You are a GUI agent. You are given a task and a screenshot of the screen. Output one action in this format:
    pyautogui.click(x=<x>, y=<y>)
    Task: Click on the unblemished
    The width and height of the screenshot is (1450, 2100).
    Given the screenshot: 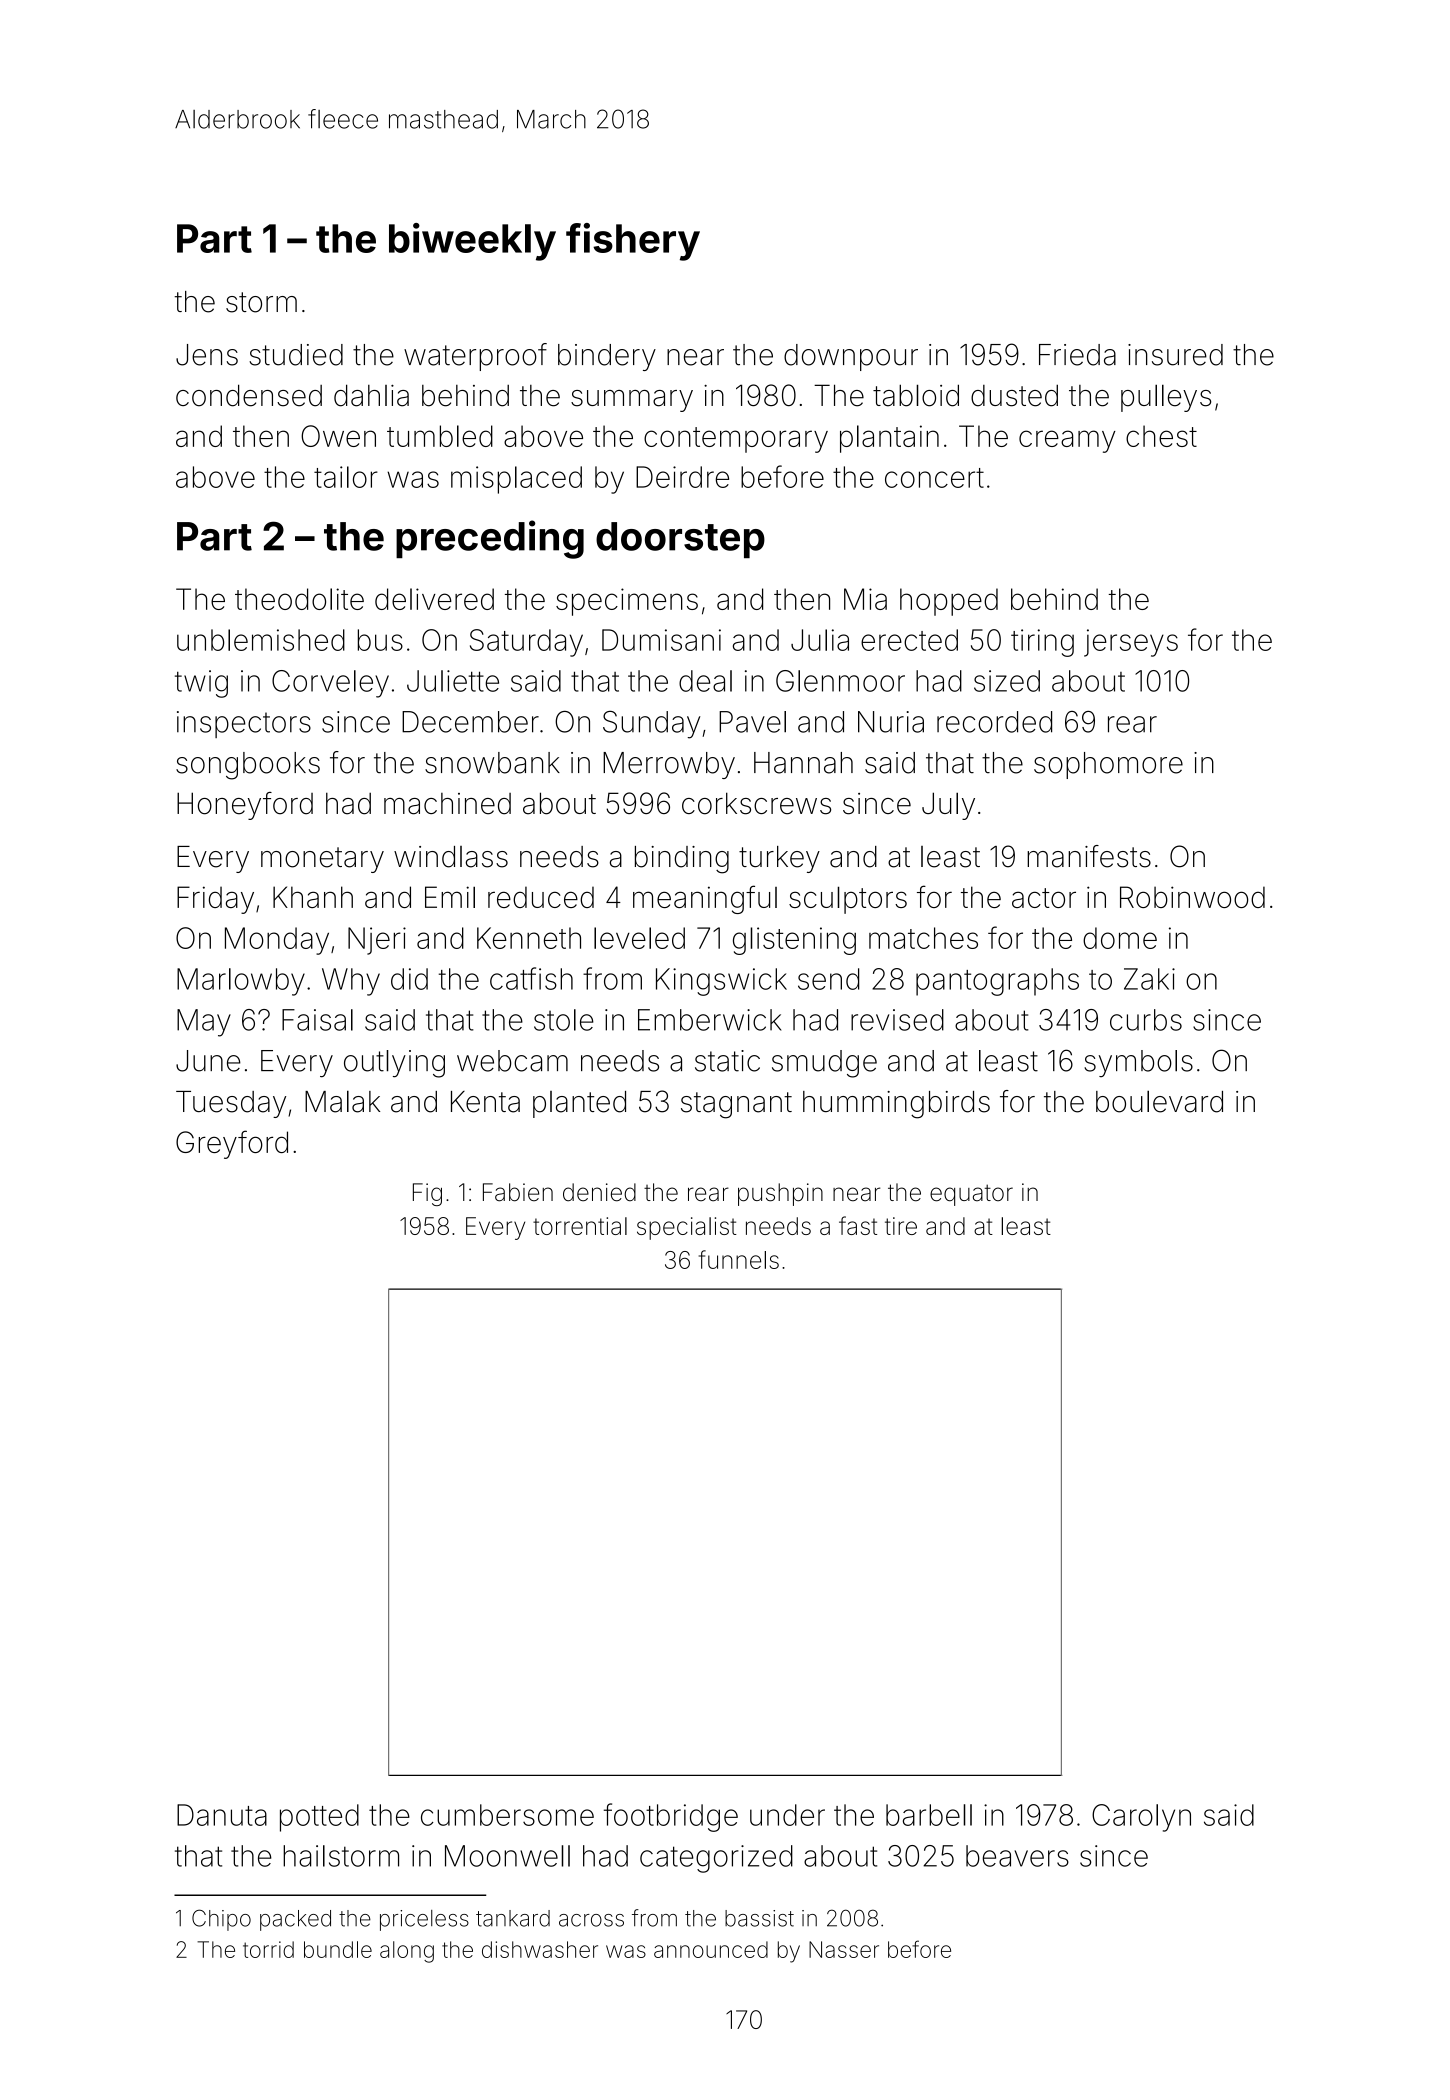 What is the action you would take?
    pyautogui.click(x=261, y=640)
